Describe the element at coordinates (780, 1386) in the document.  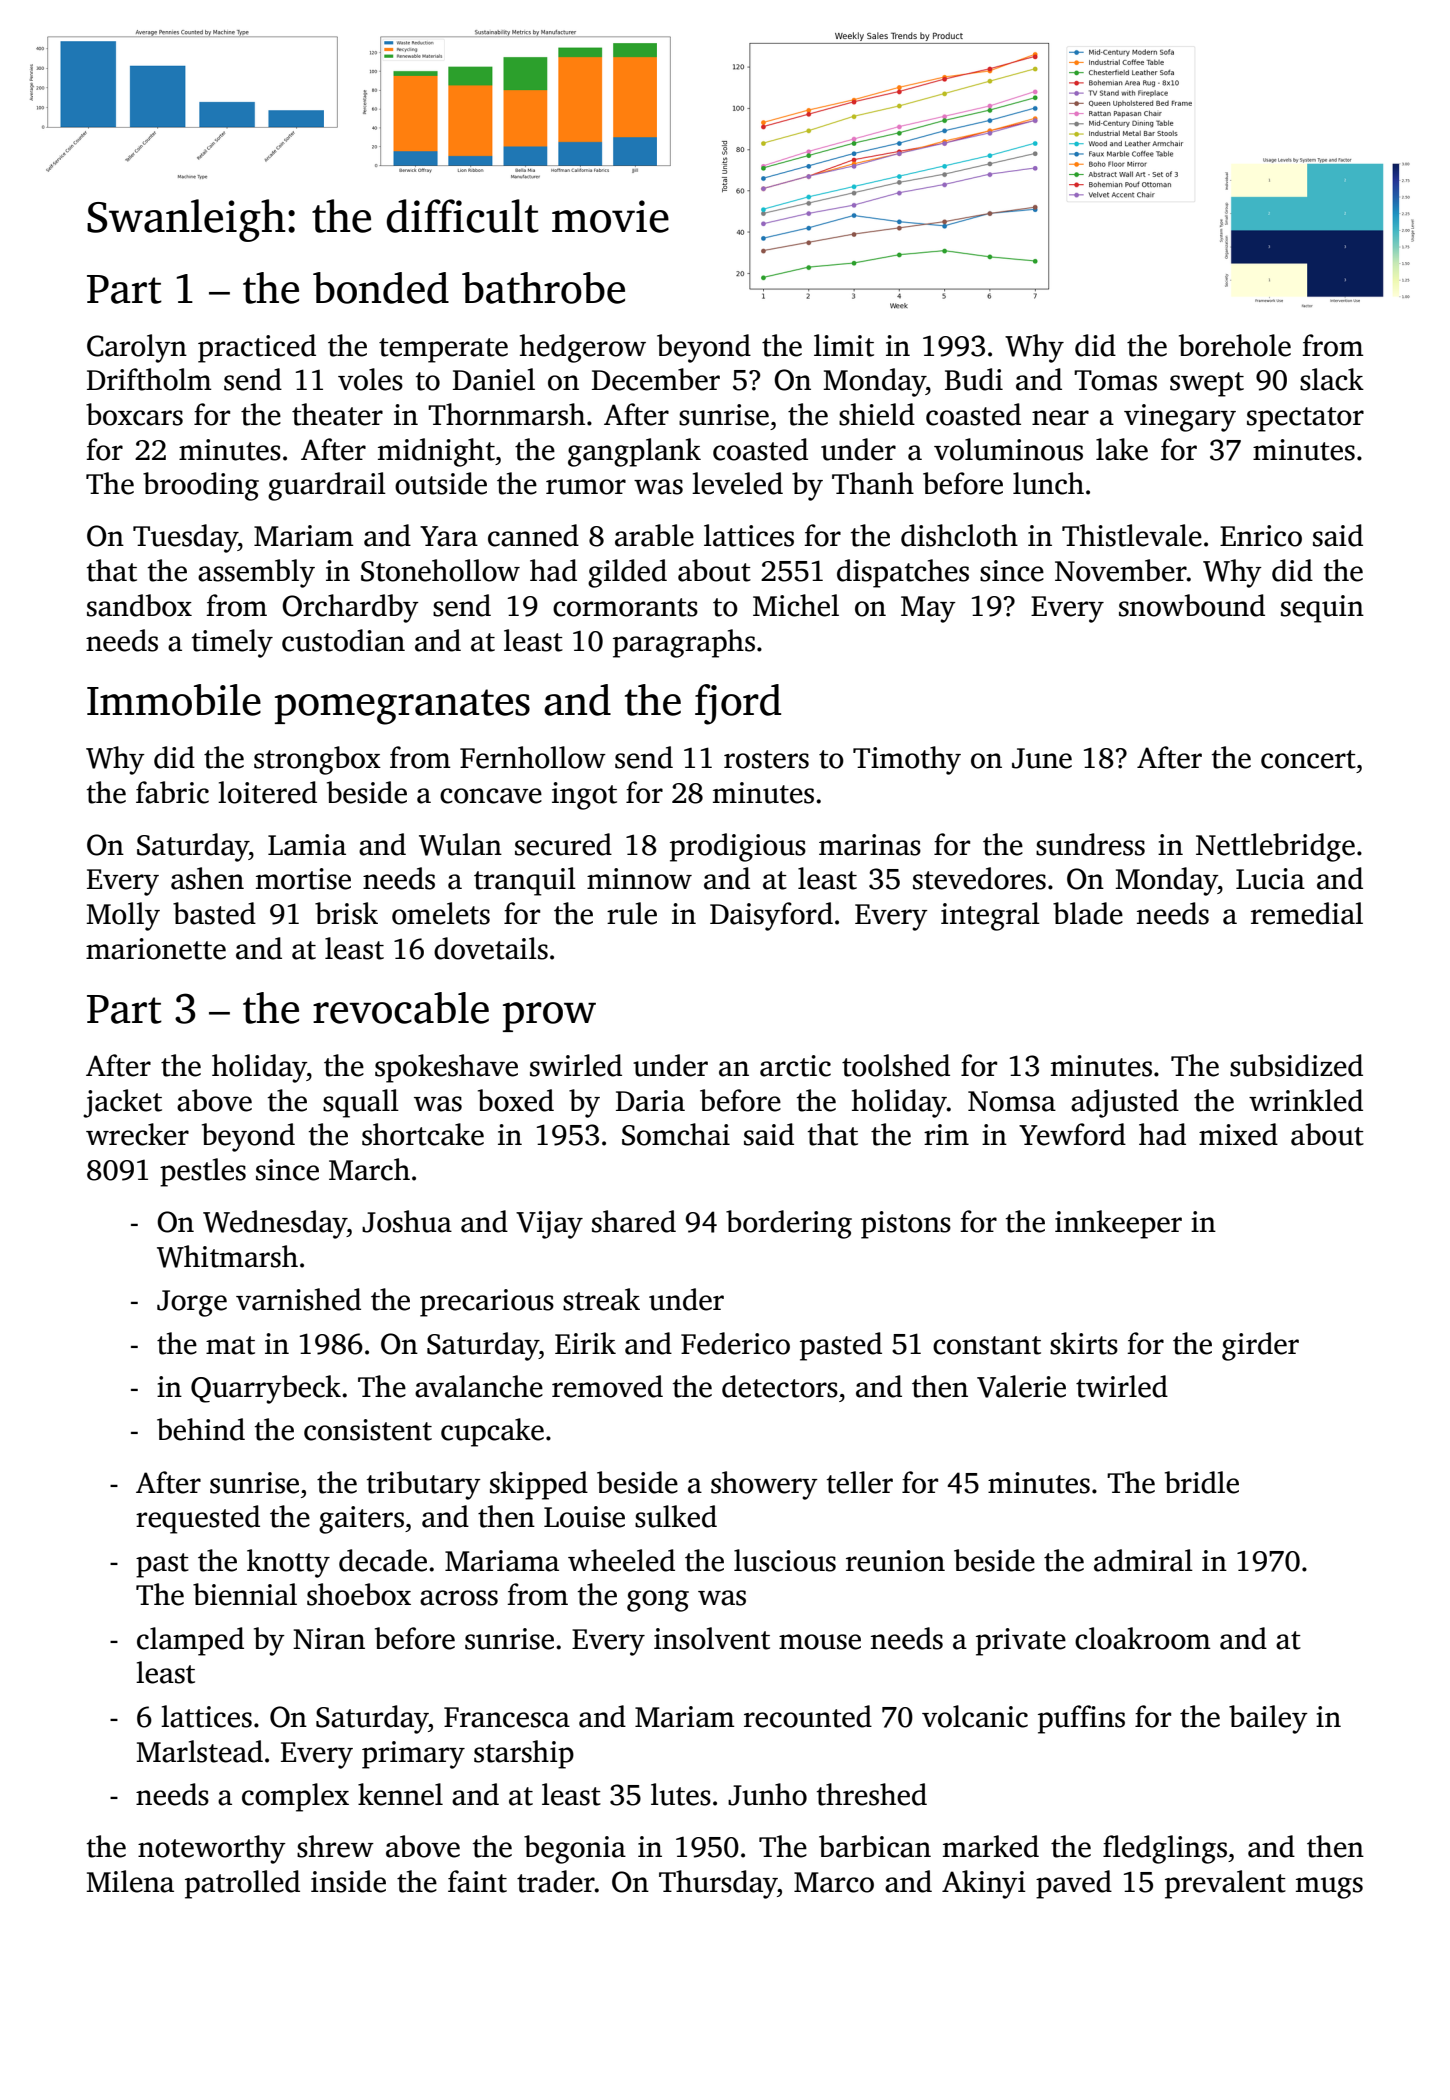
I see `detectors` at that location.
